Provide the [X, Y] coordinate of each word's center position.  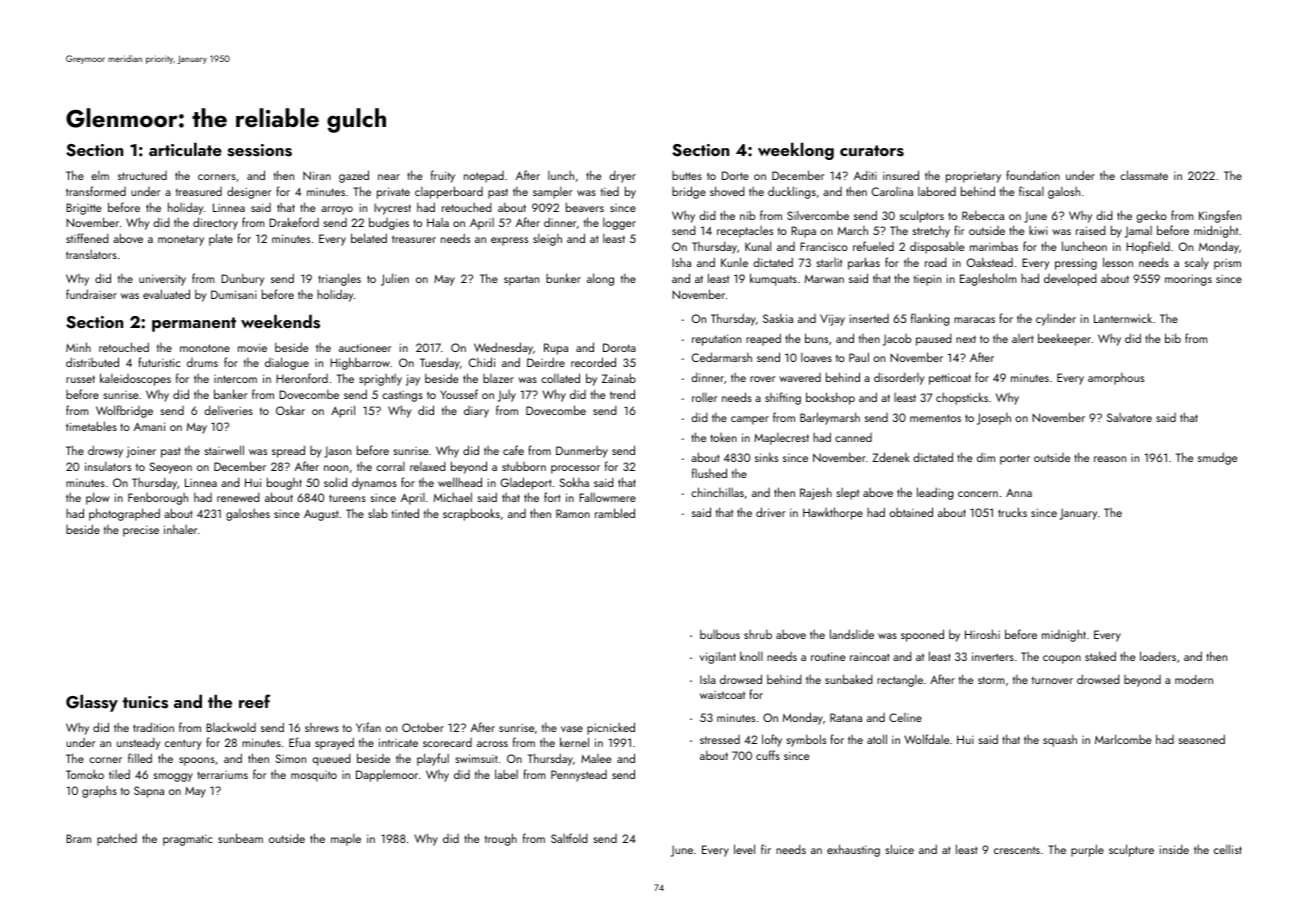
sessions [259, 150]
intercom [235, 379]
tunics [145, 702]
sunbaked [849, 679]
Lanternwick [1123, 318]
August [321, 515]
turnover [1052, 680]
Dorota [619, 347]
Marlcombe [1123, 739]
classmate [1144, 175]
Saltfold [569, 838]
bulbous [720, 634]
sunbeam [240, 838]
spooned [922, 635]
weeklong [796, 151]
